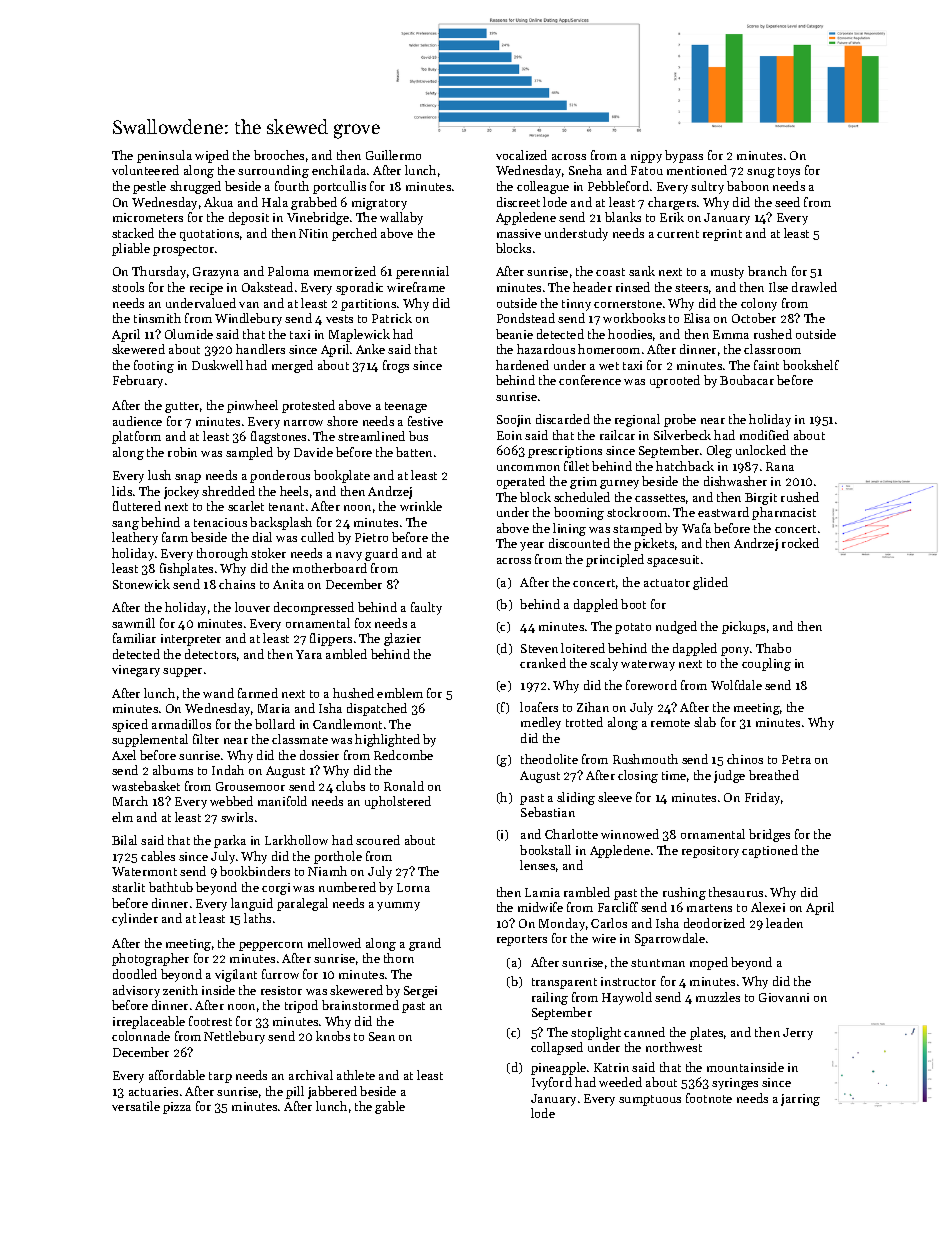 The height and width of the screenshot is (1233, 952). Describe the element at coordinates (136, 671) in the screenshot. I see `vinegary` at that location.
